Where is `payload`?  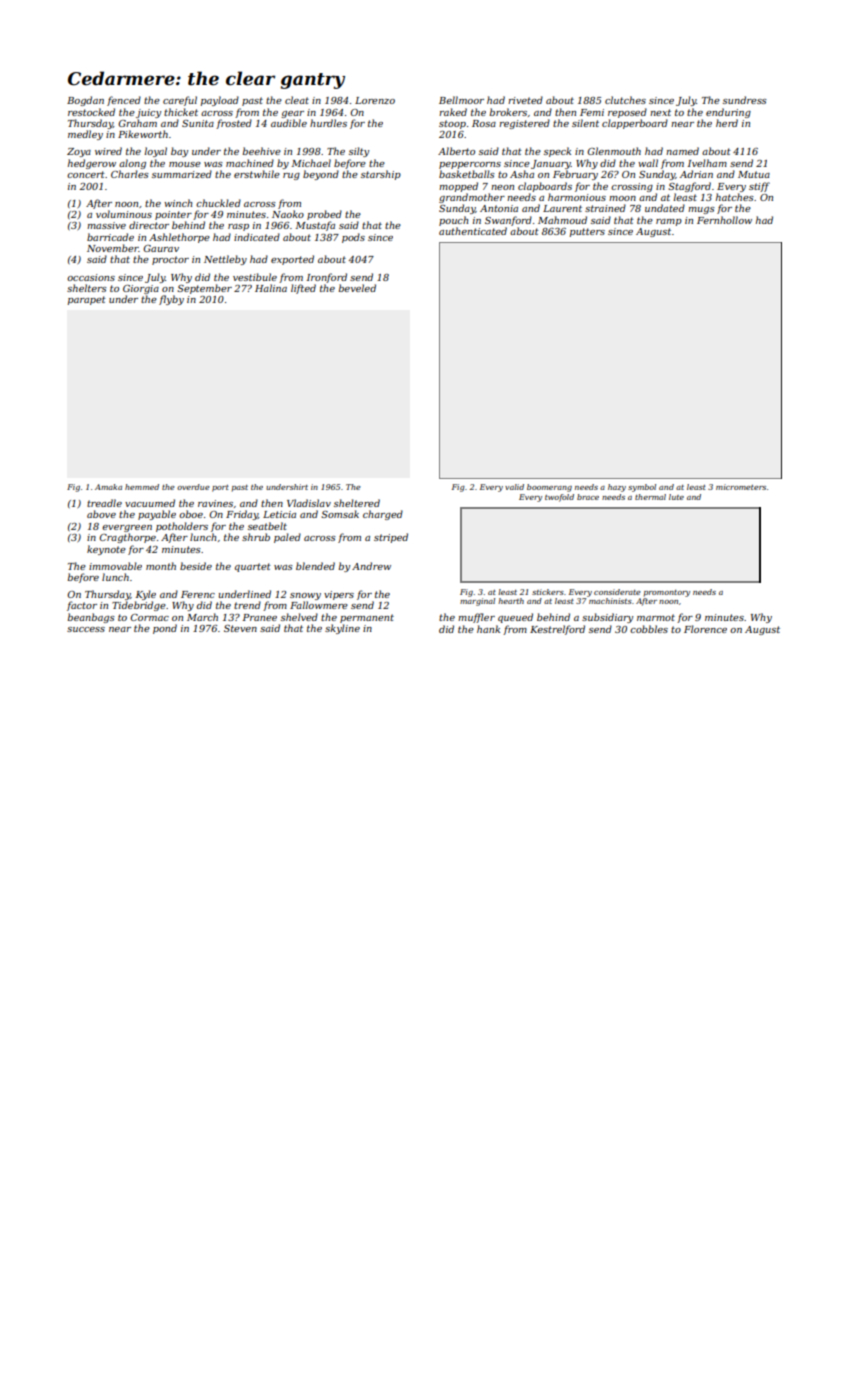 payload is located at coordinates (220, 101).
